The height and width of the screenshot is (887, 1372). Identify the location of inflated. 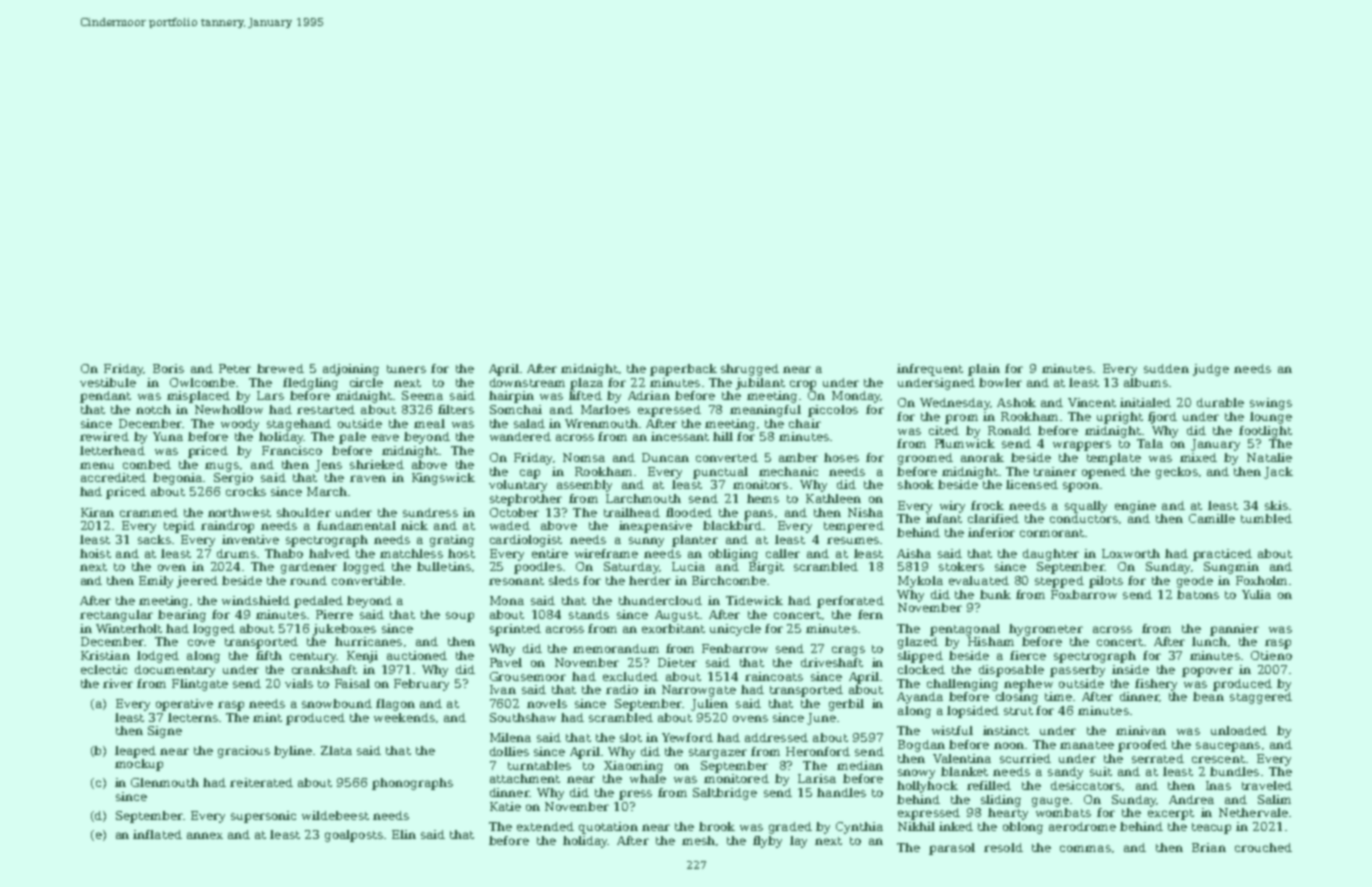
(157, 834).
